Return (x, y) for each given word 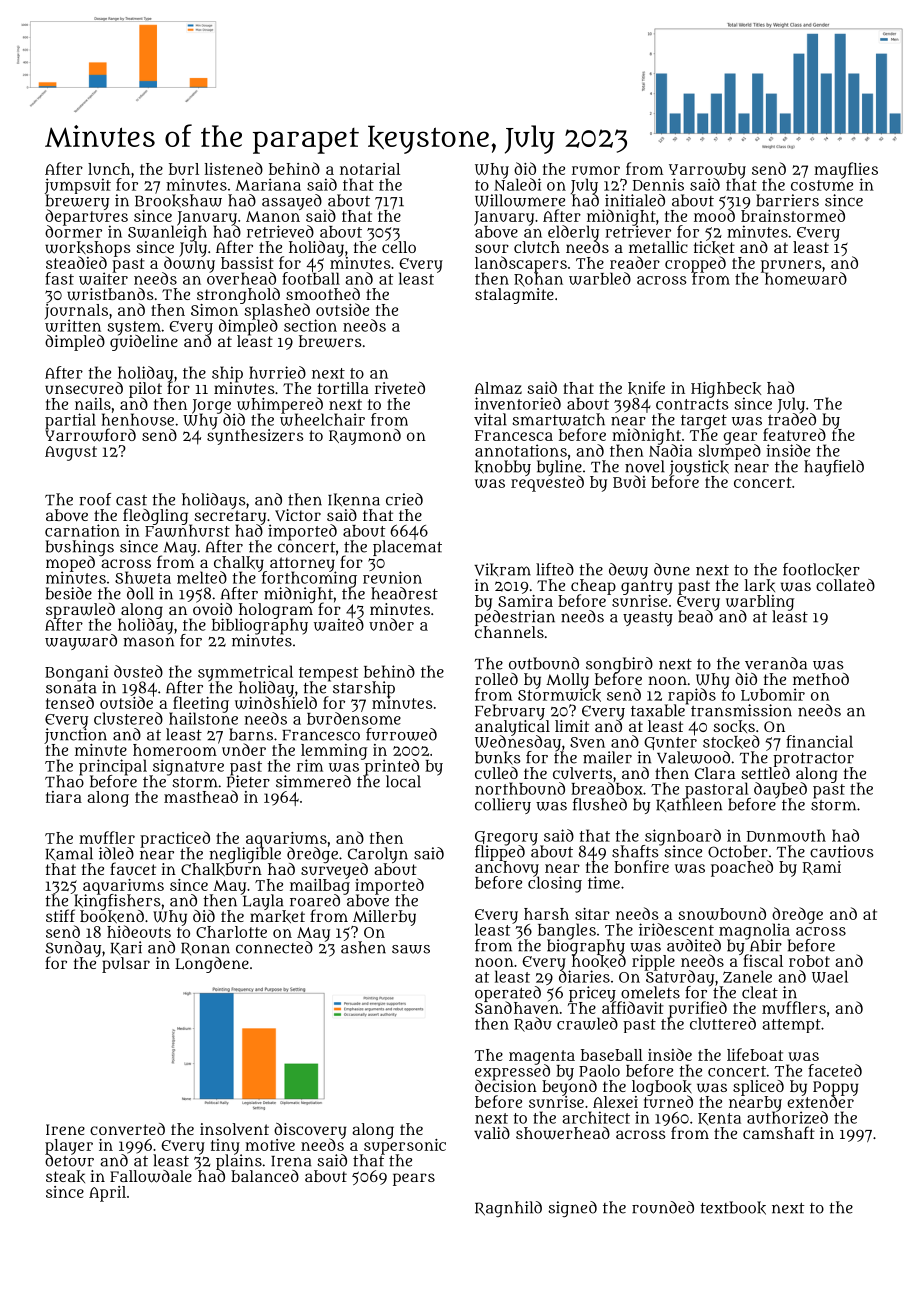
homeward (804, 278)
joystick (699, 468)
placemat (407, 548)
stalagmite (514, 296)
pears (414, 1179)
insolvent (234, 1129)
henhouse (138, 419)
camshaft (779, 1132)
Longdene (212, 965)
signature (188, 767)
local (403, 781)
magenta (542, 1057)
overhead (241, 278)
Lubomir (773, 694)
